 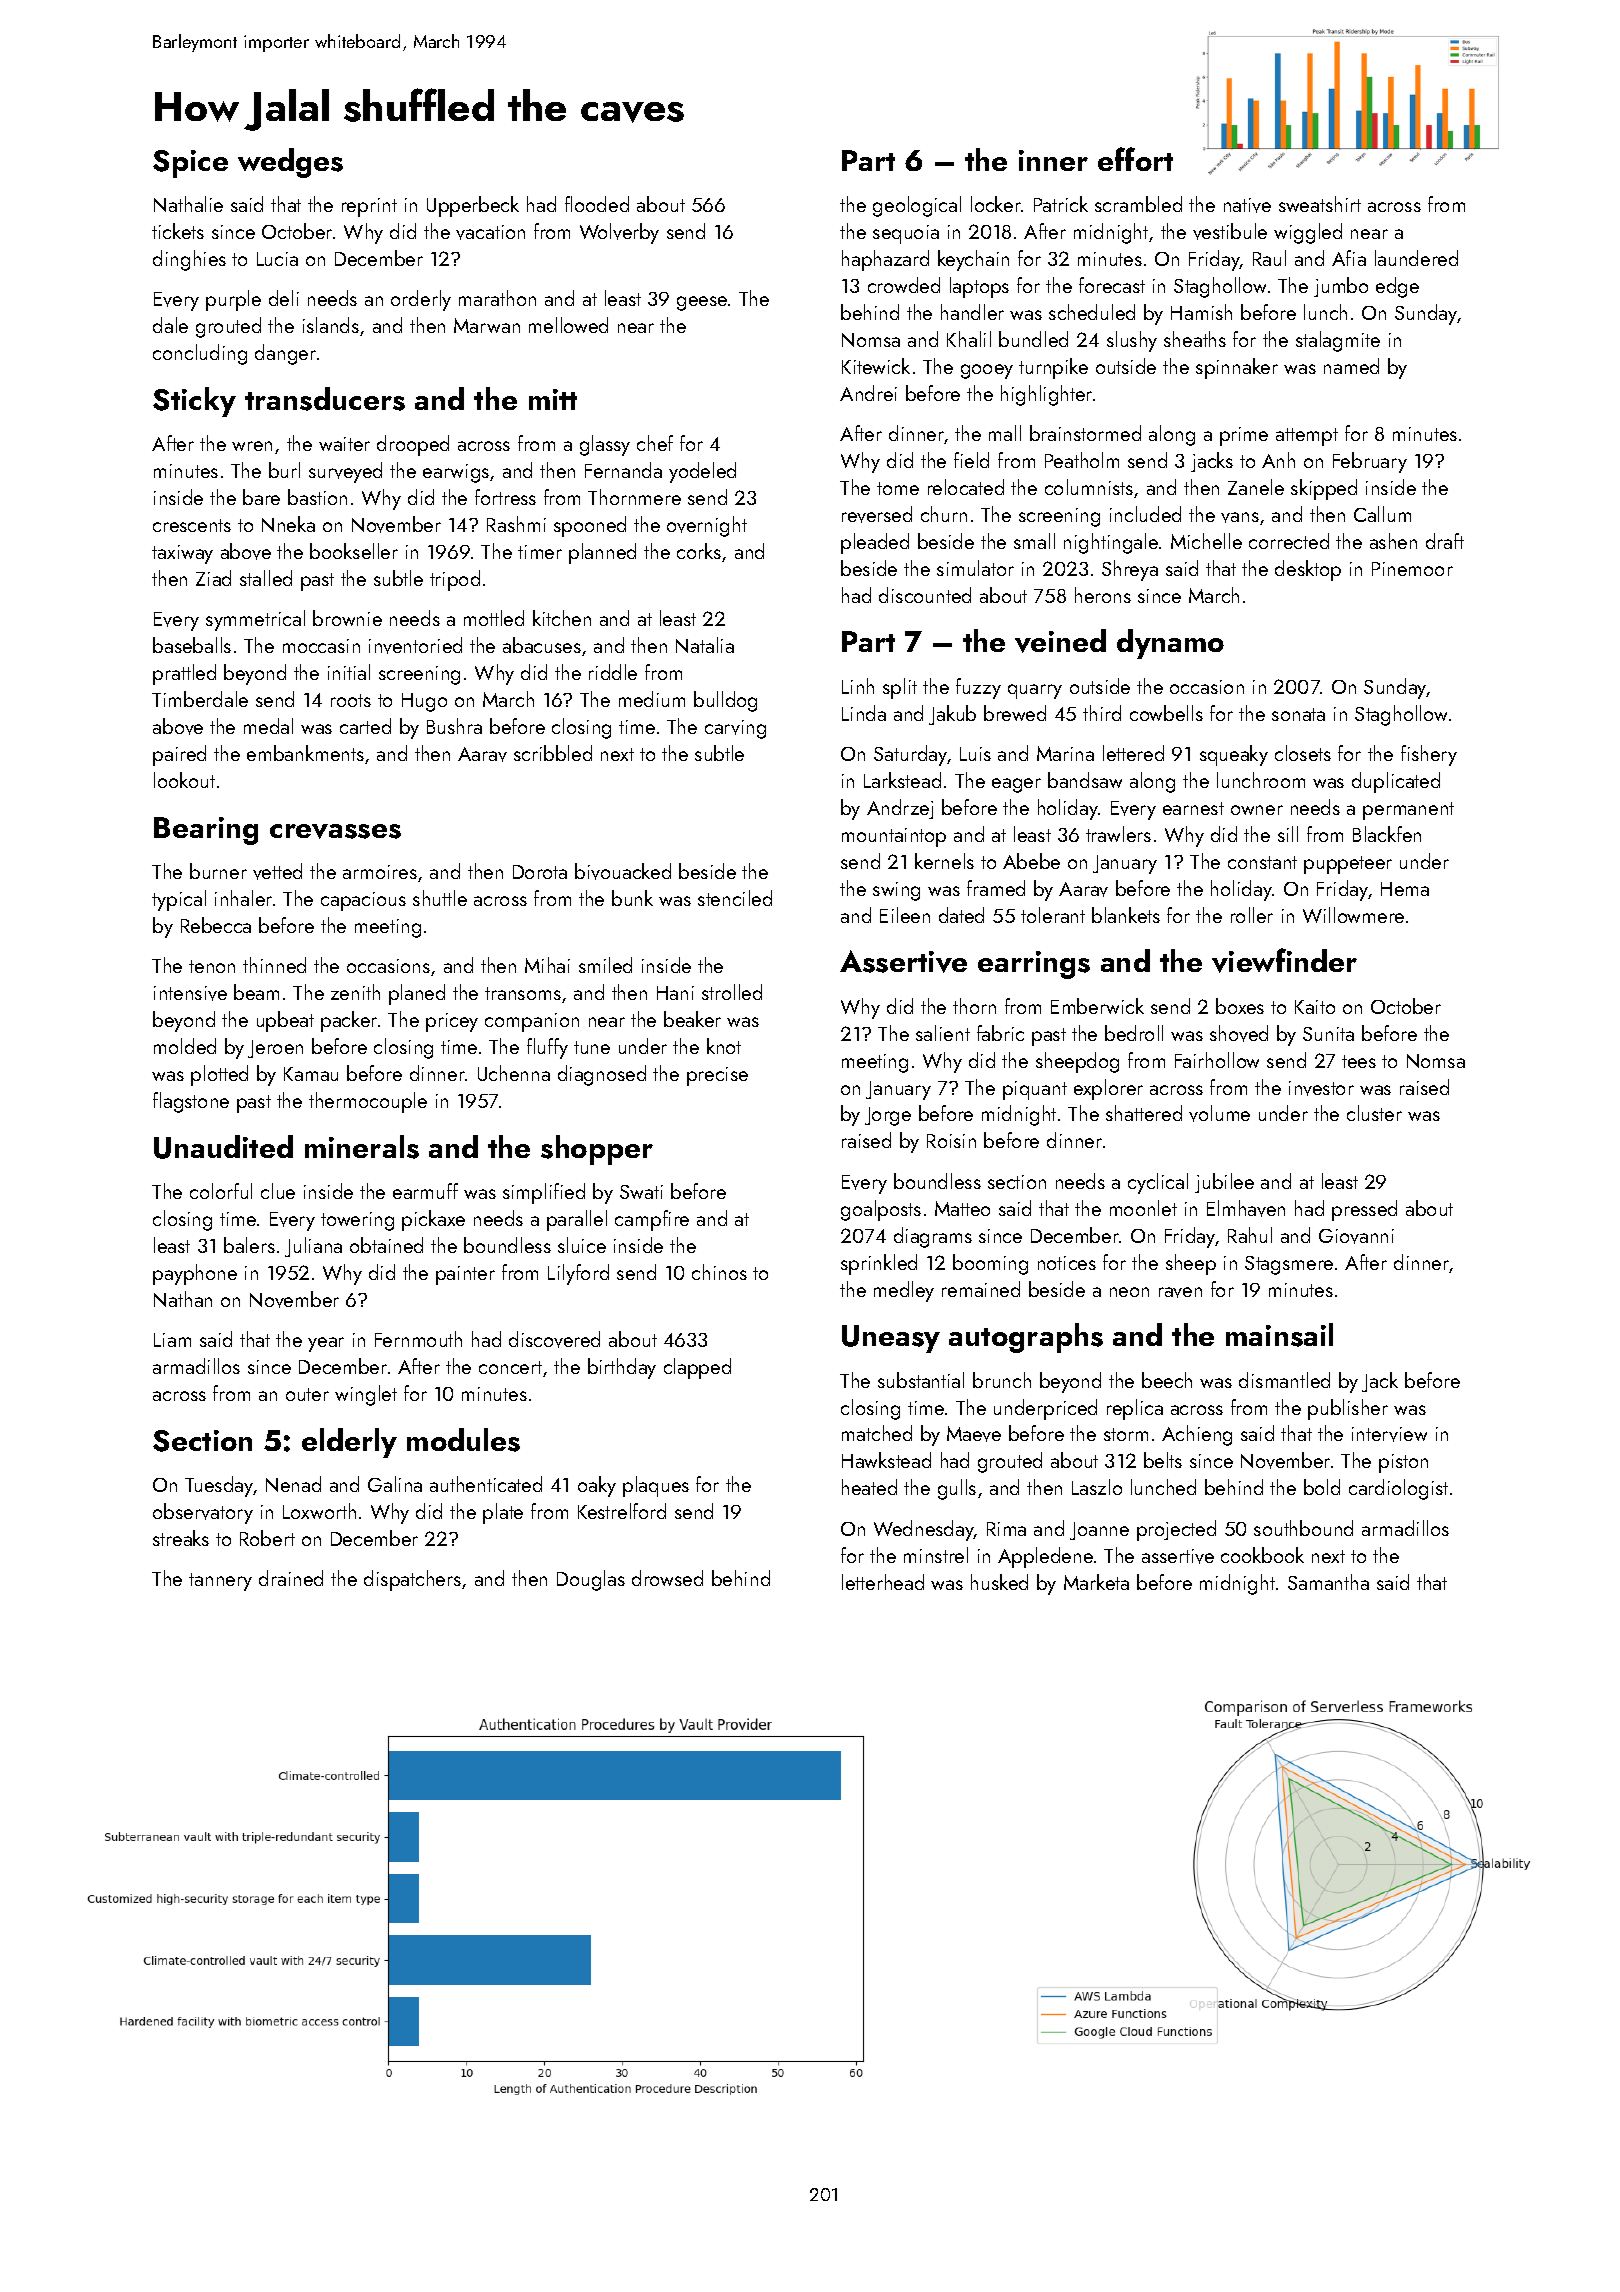 I want to click on Sunita, so click(x=1328, y=1034).
